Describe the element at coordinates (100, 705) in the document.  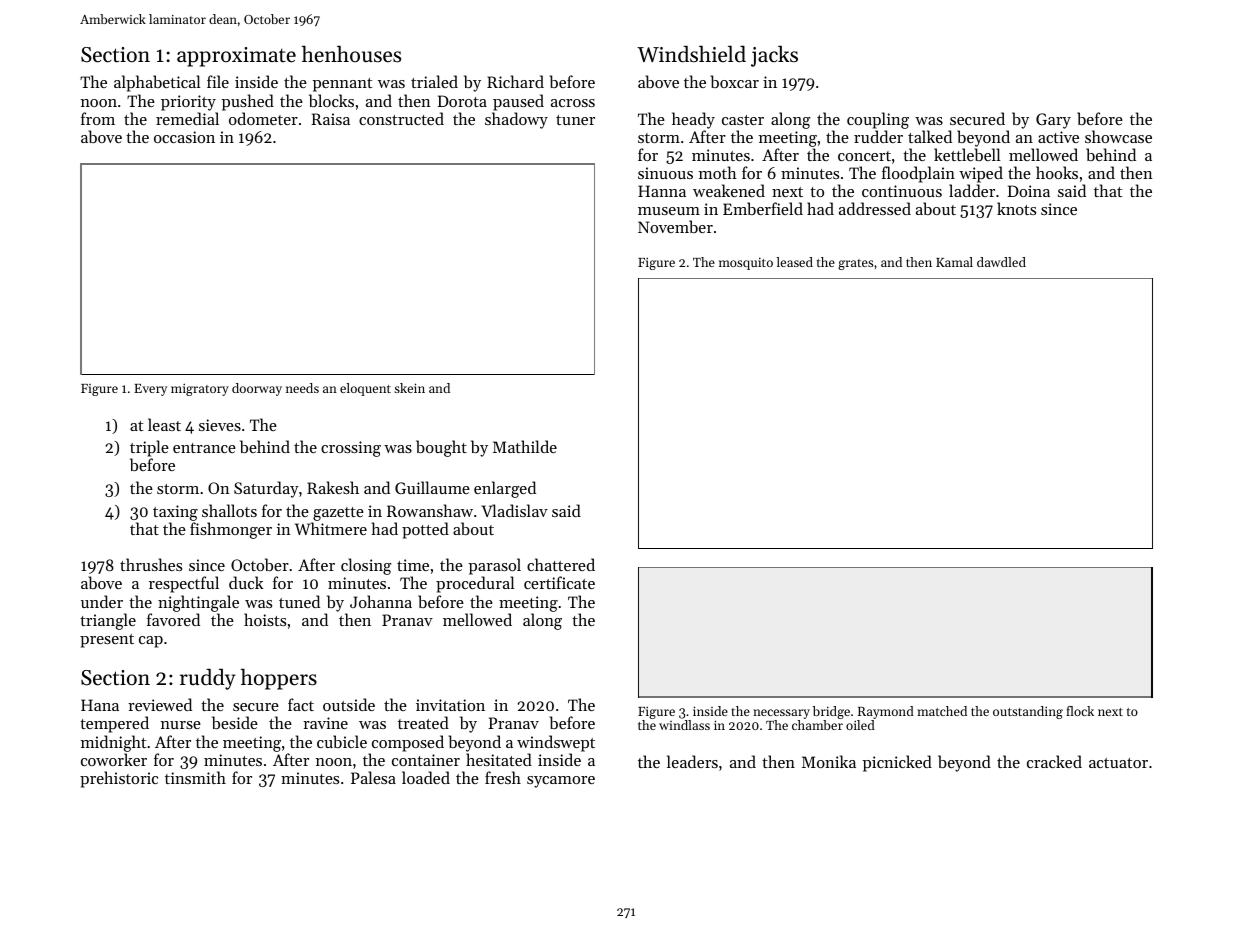
I see `Hana` at that location.
